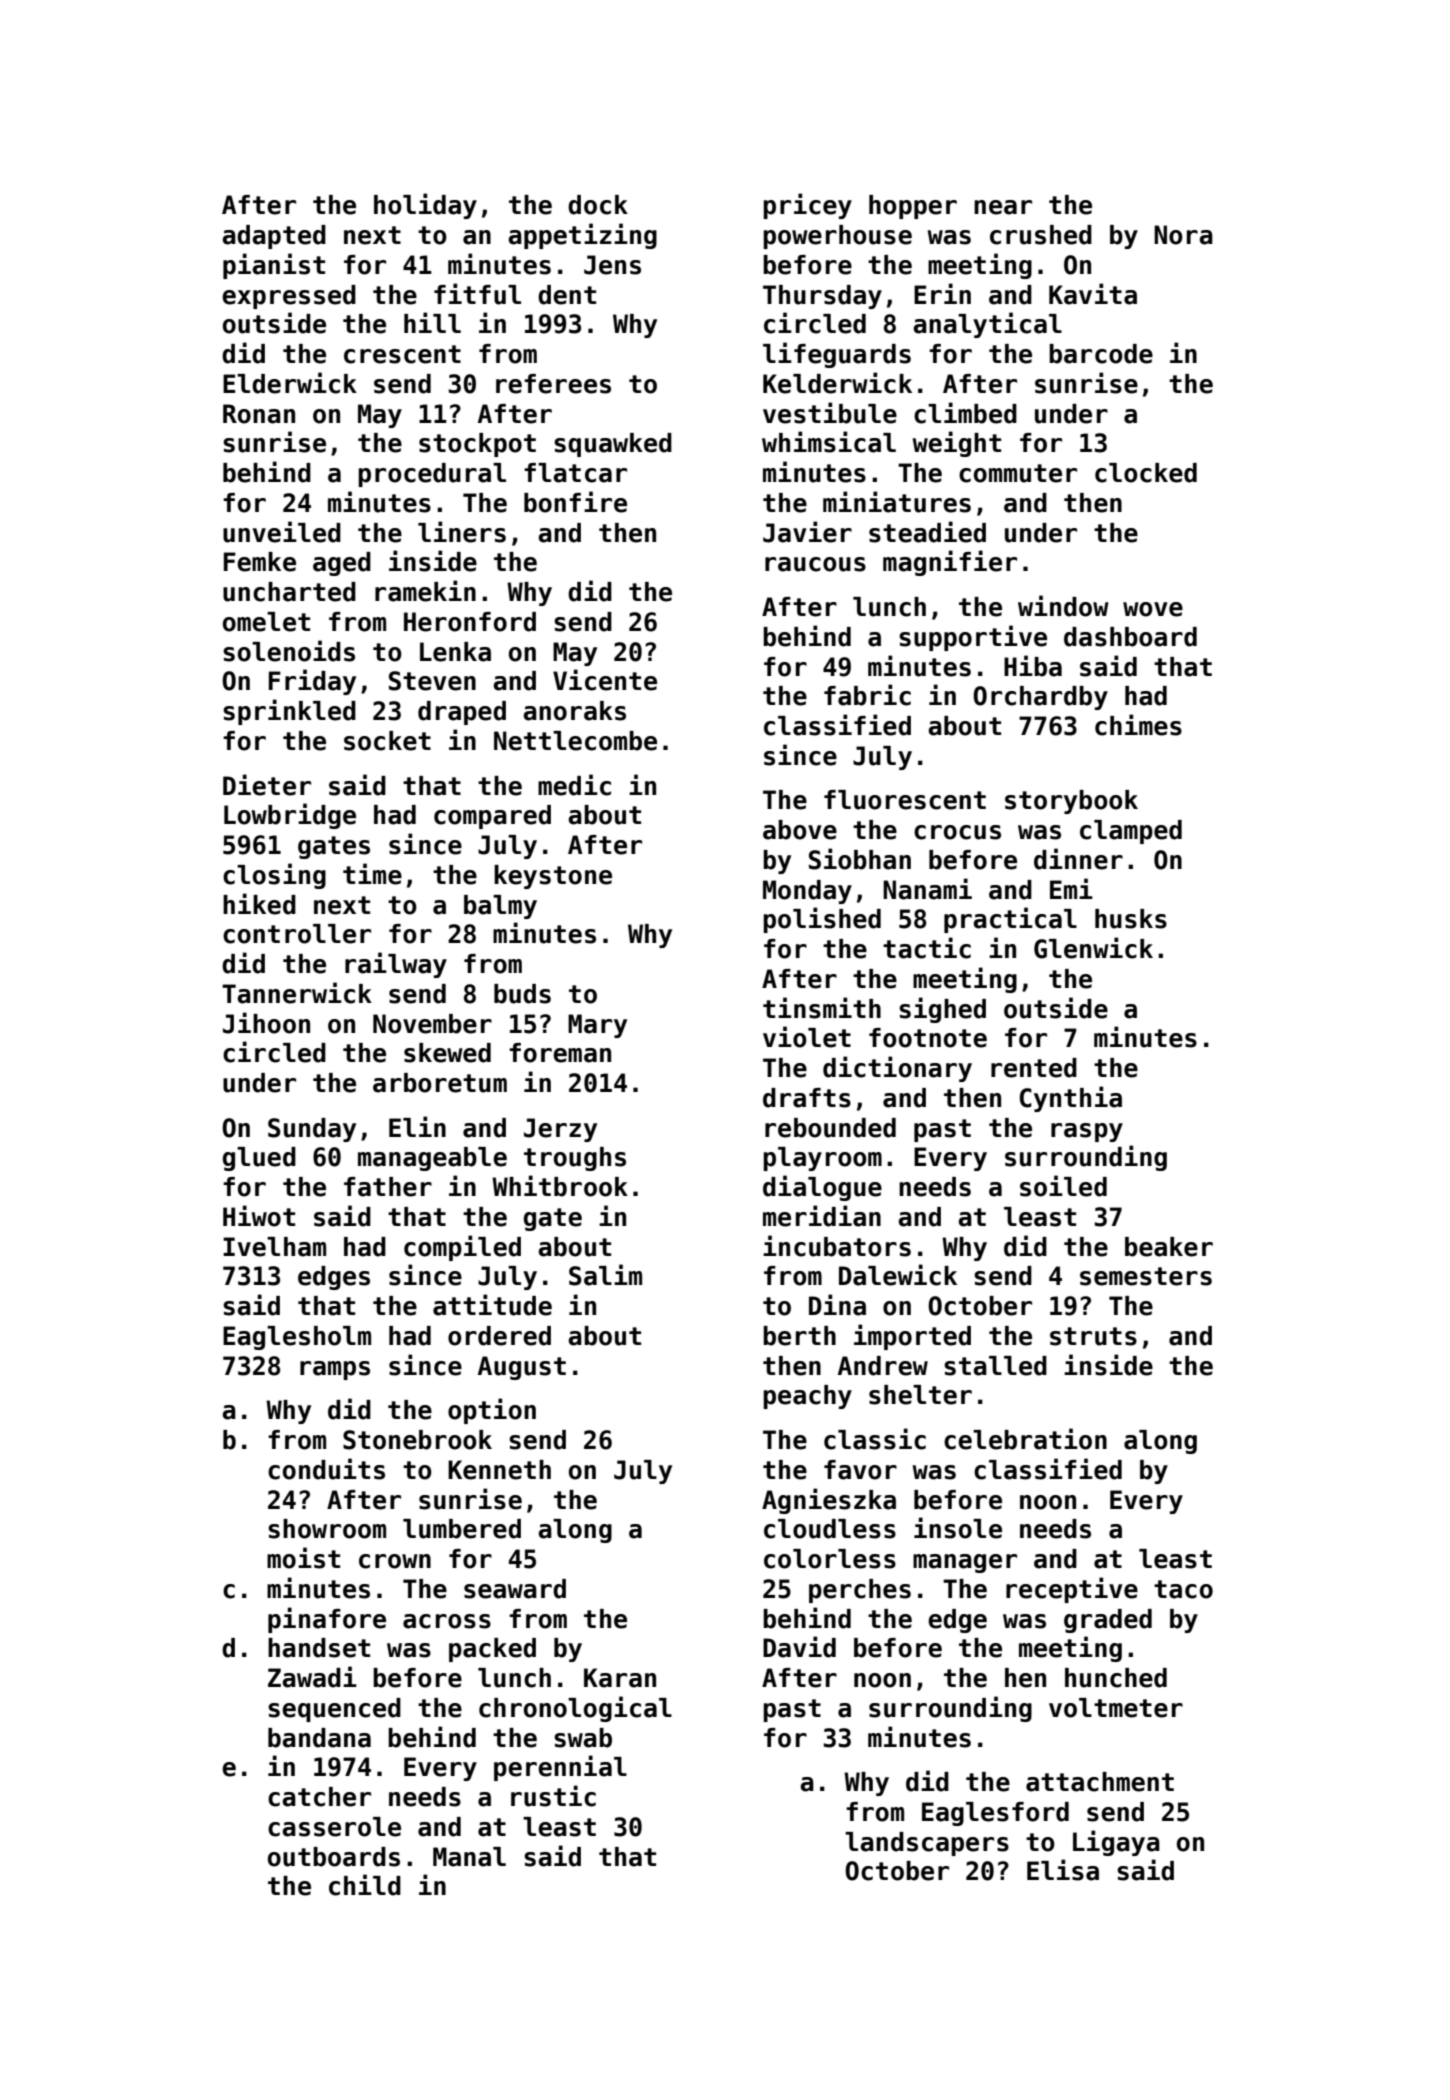 Image resolution: width=1450 pixels, height=2100 pixels. What do you see at coordinates (417, 1440) in the document?
I see `Stonebrook` at bounding box center [417, 1440].
